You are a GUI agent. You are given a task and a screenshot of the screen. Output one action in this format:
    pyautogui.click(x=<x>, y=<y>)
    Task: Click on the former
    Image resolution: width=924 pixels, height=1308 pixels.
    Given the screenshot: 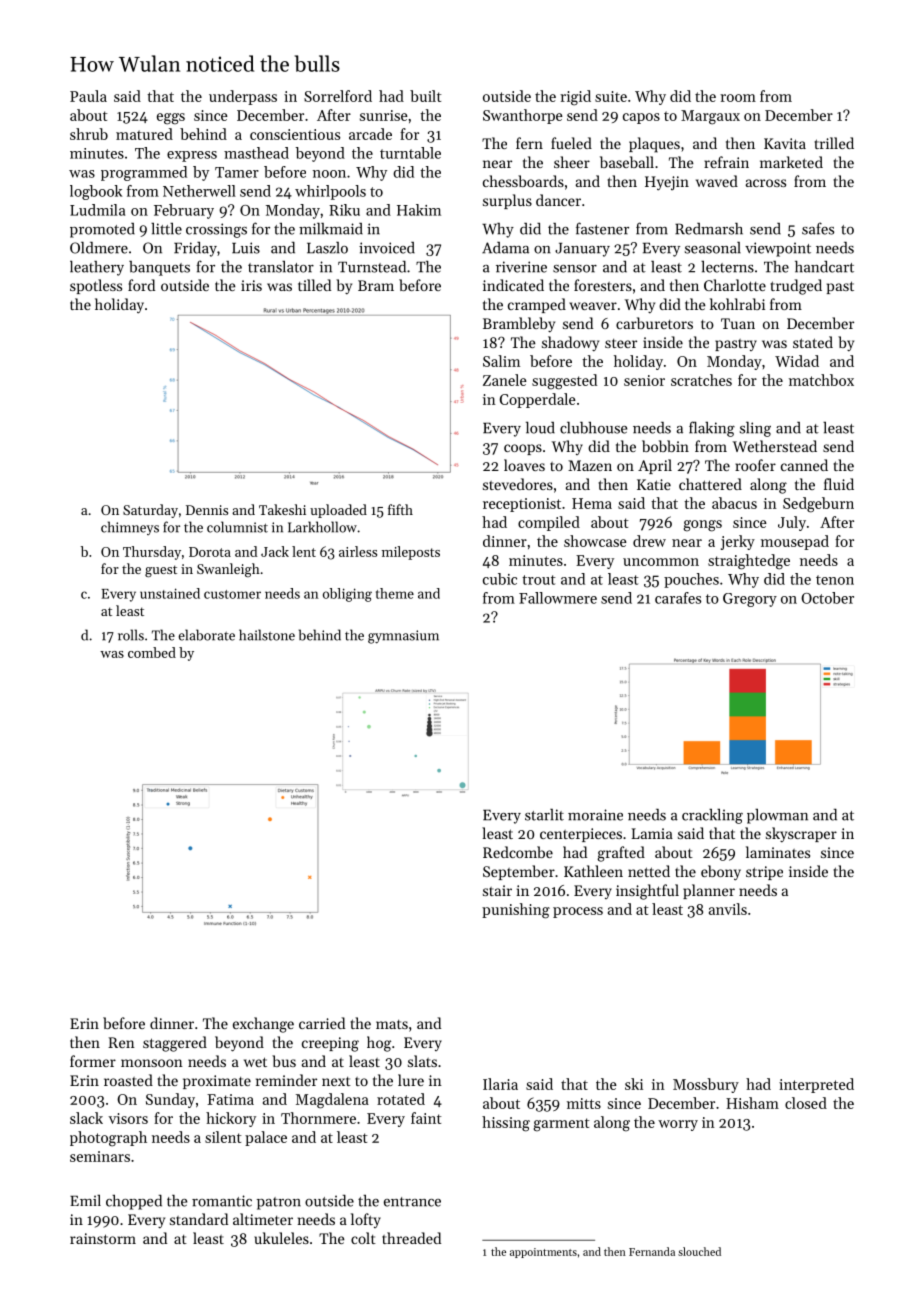 What is the action you would take?
    pyautogui.click(x=93, y=1061)
